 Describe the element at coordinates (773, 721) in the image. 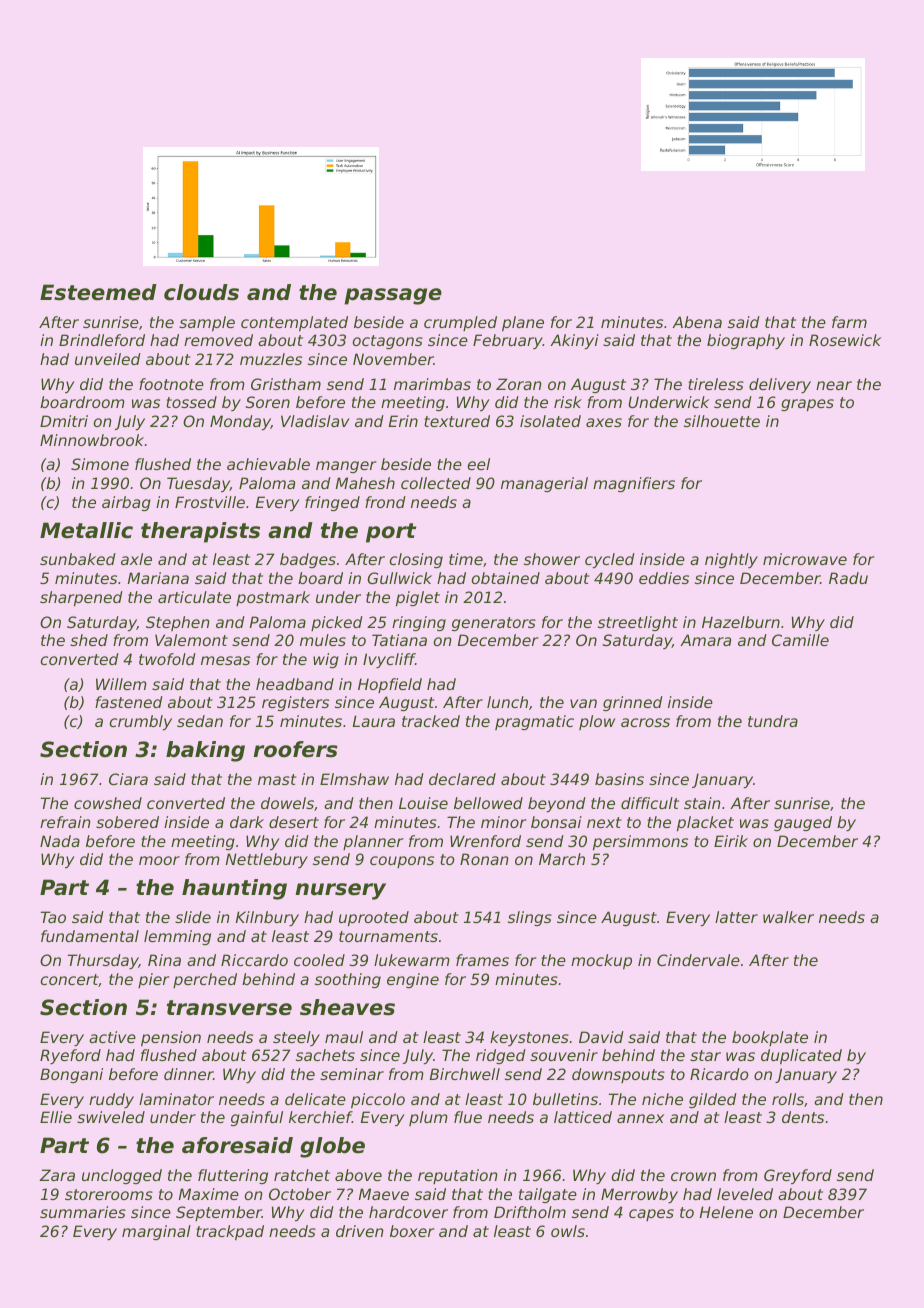

I see `tundra` at that location.
